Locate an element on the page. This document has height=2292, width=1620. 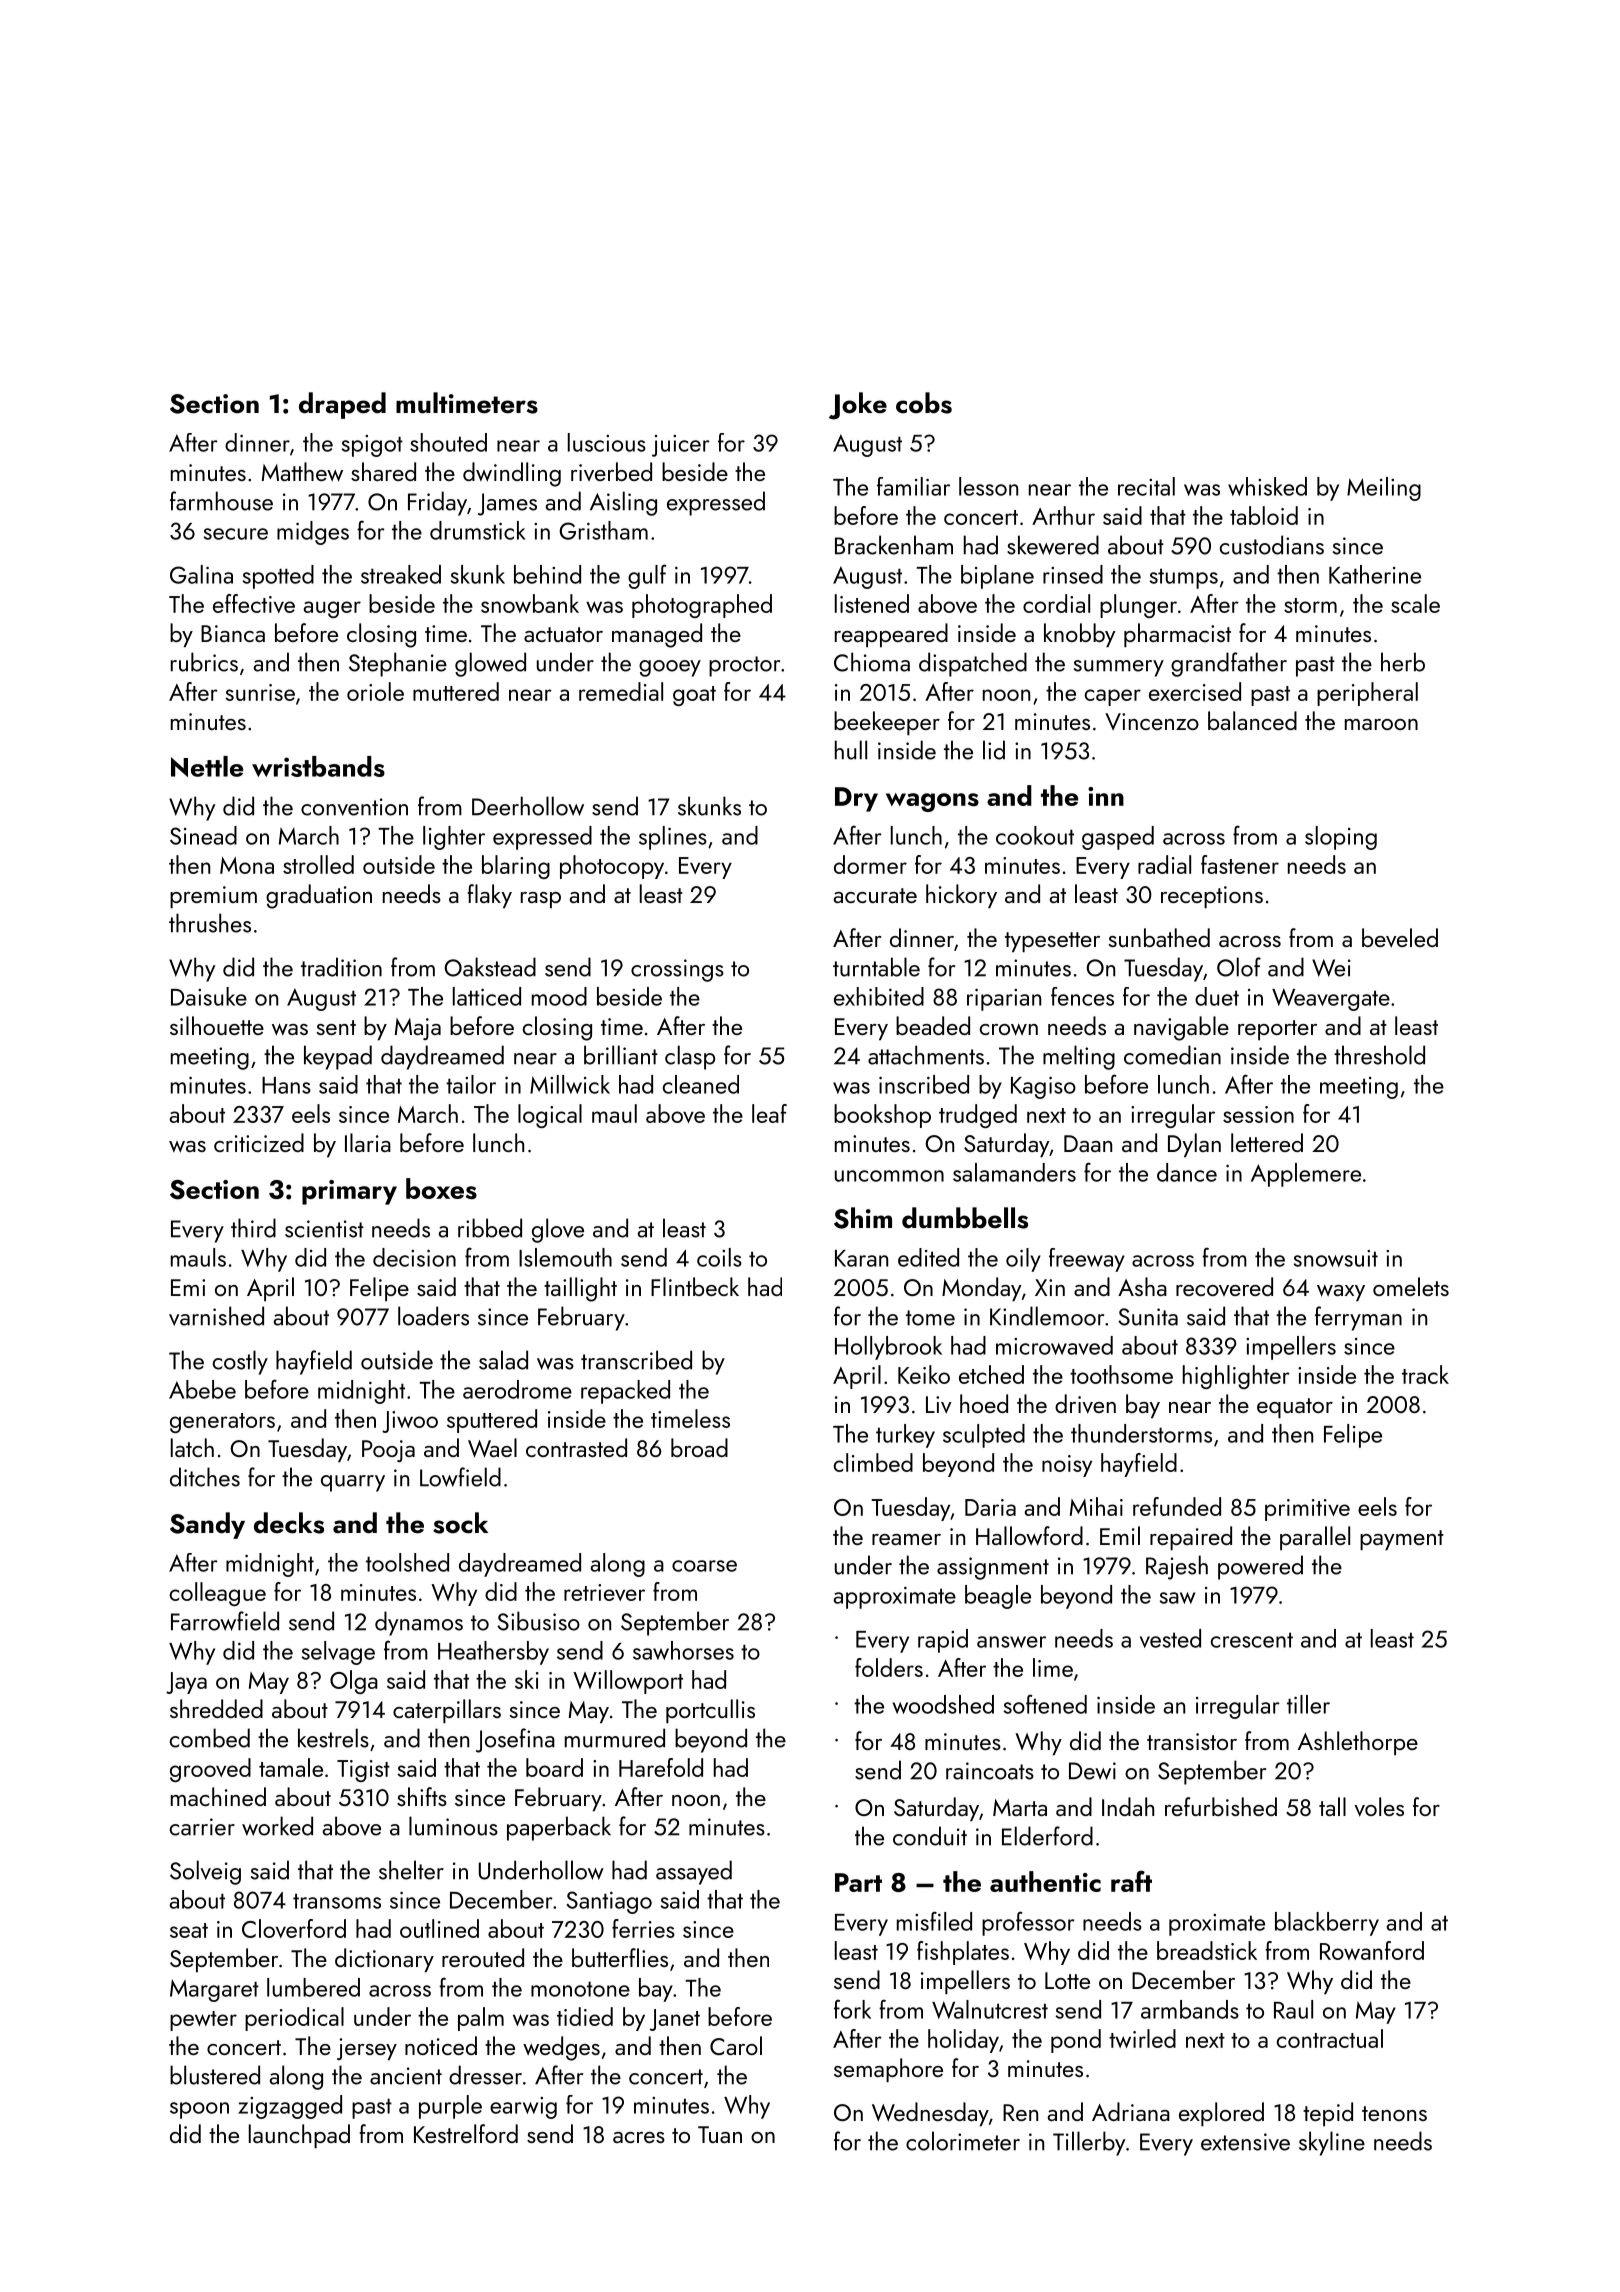
skyline is located at coordinates (1332, 2143).
